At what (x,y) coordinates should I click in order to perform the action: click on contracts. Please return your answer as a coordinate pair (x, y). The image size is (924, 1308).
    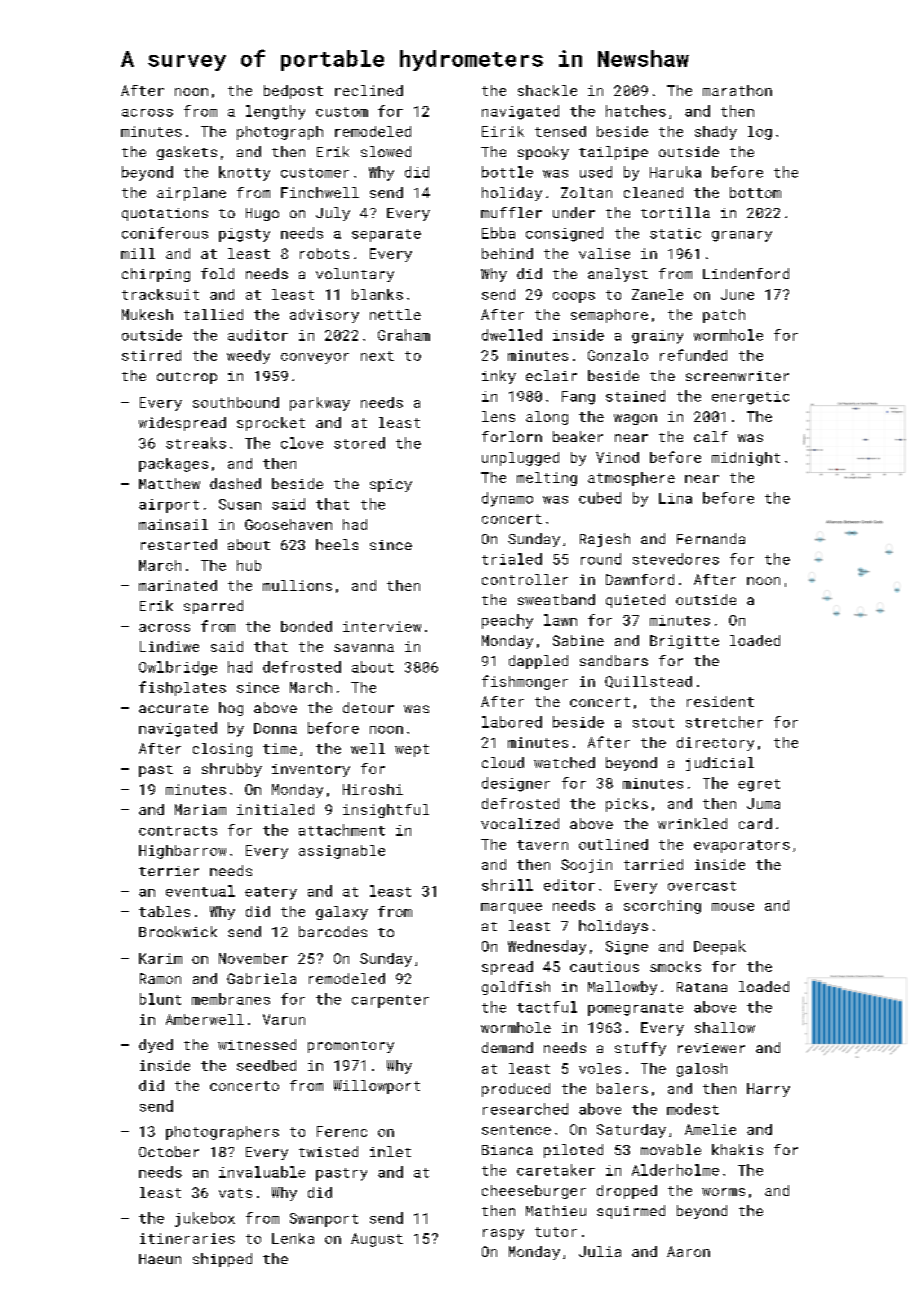
    Looking at the image, I should click on (178, 831).
